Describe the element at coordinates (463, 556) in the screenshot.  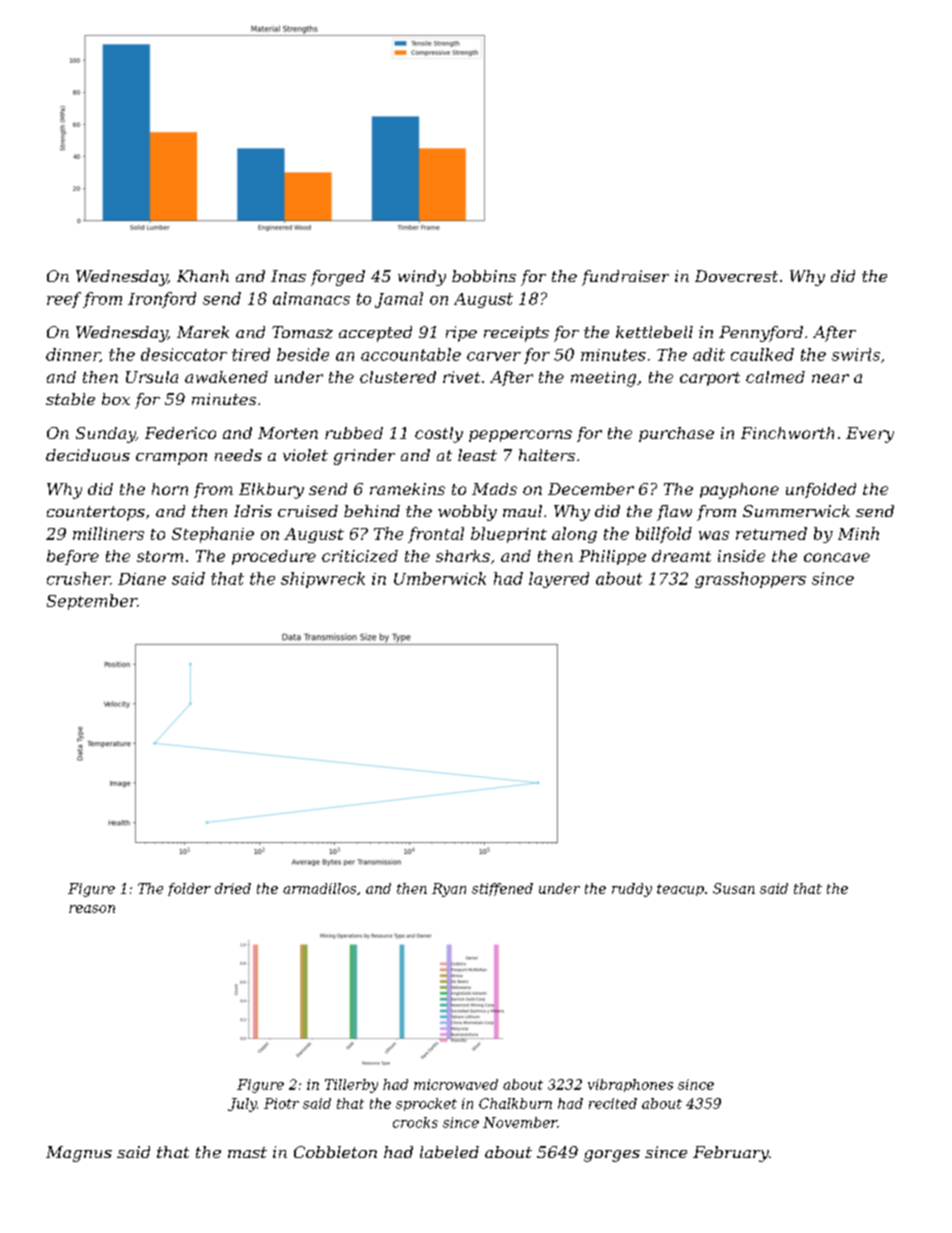
I see `sharks` at that location.
